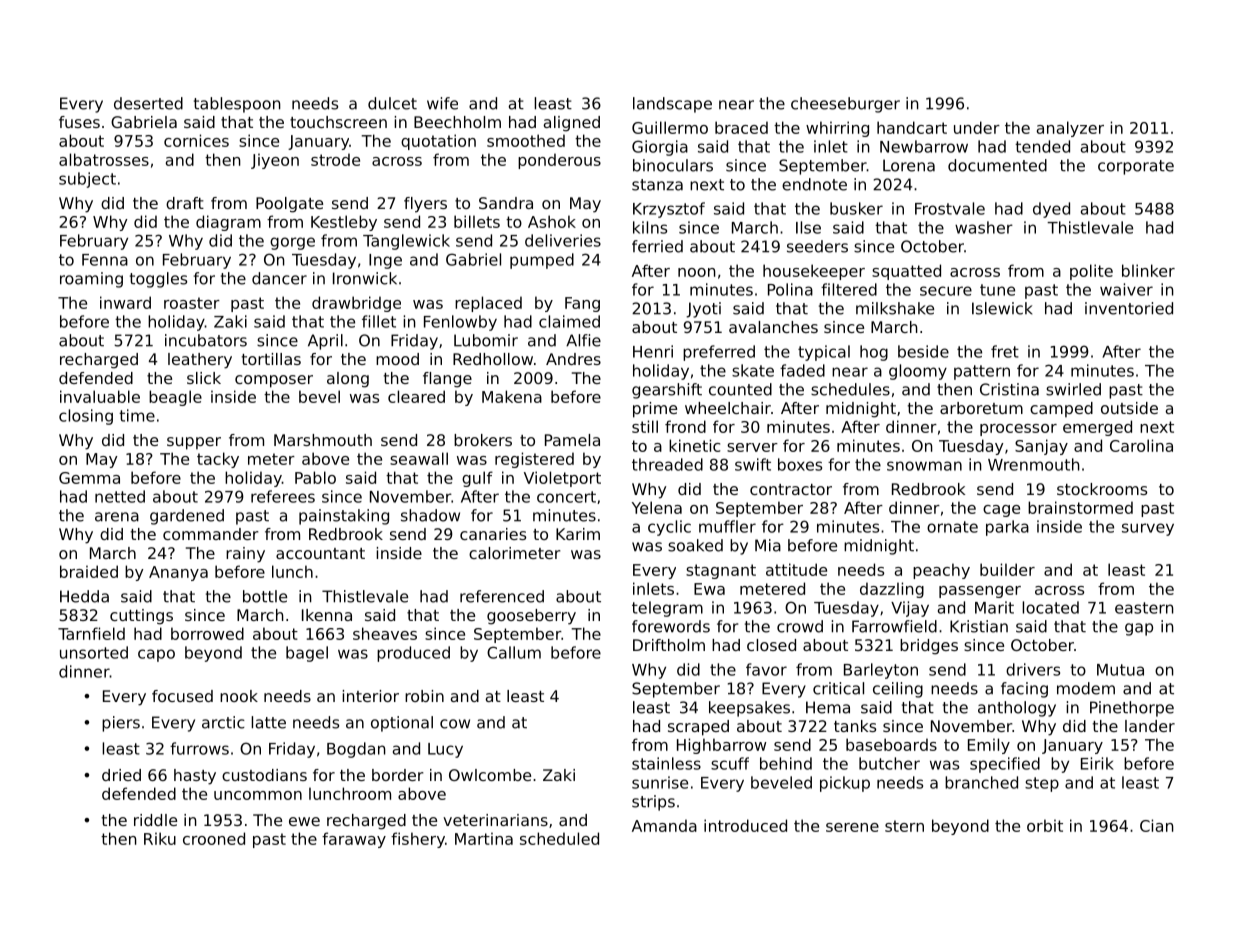 The image size is (1233, 952). I want to click on tune, so click(997, 290).
